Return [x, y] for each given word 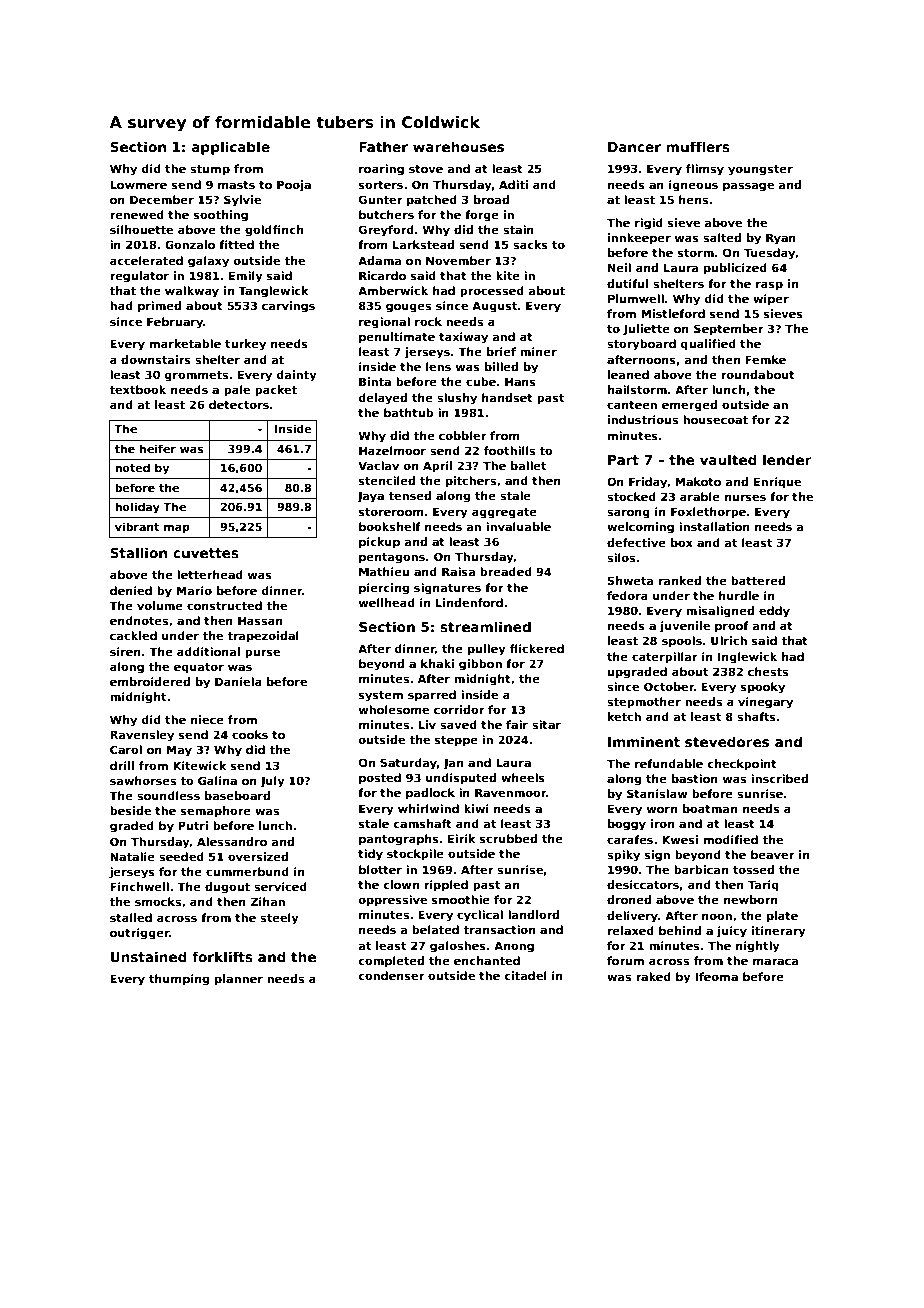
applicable [231, 148]
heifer [158, 448]
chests [768, 671]
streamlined [485, 626]
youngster [760, 170]
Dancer [634, 147]
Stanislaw [657, 793]
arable [700, 496]
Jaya [370, 497]
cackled [133, 635]
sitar [546, 724]
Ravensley [142, 736]
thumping [179, 980]
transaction [499, 929]
